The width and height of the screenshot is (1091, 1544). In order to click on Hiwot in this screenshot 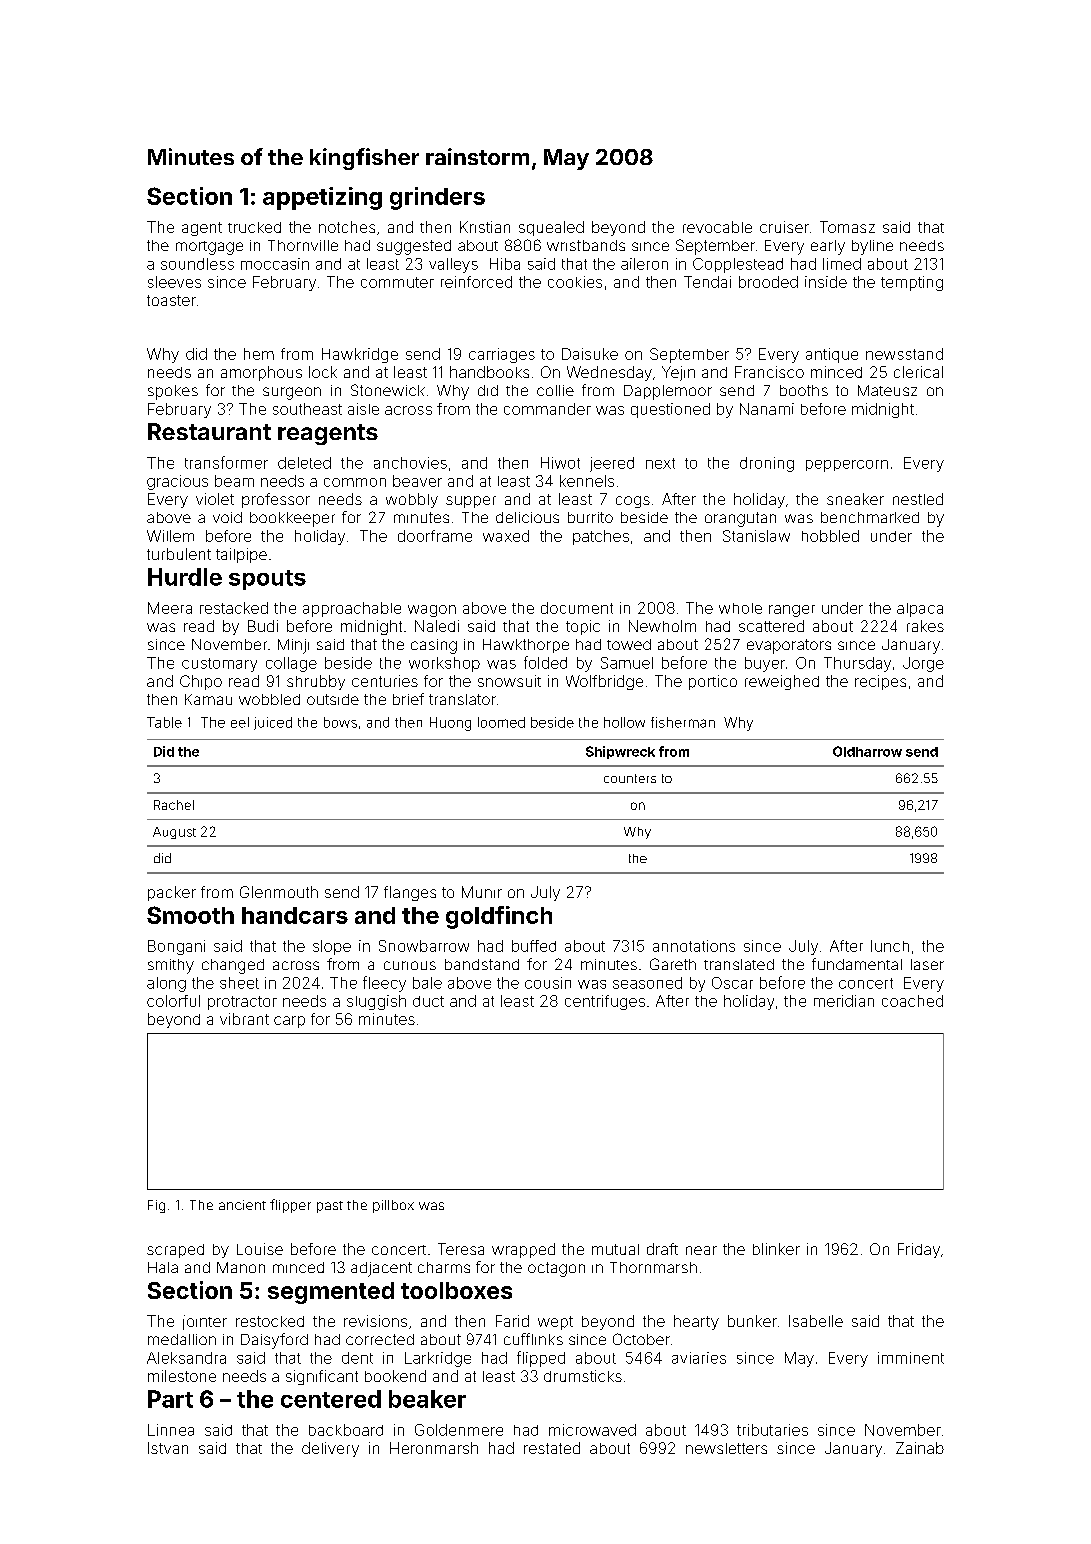, I will do `click(560, 463)`.
